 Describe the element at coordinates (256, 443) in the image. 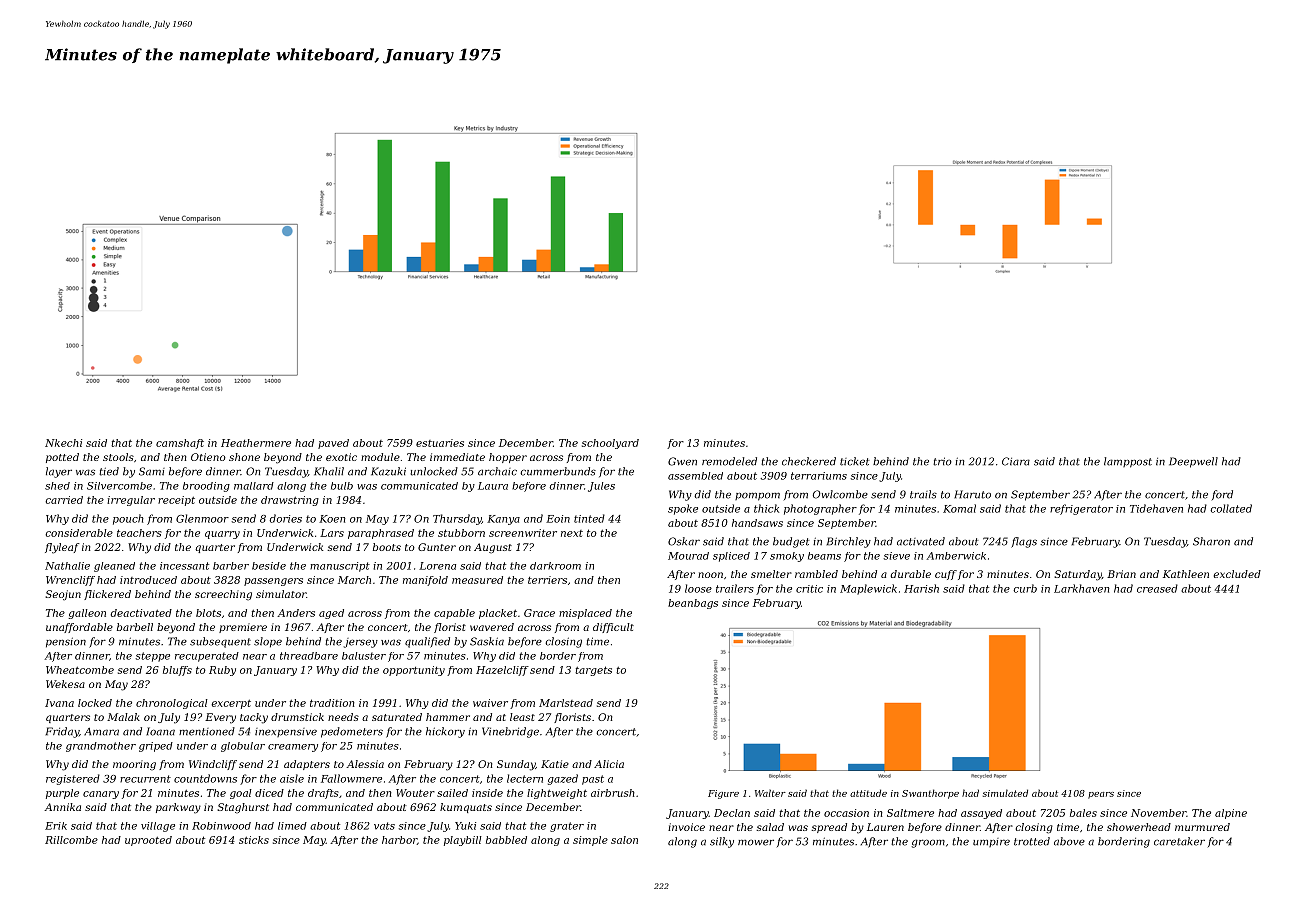

I see `Heathermere` at that location.
